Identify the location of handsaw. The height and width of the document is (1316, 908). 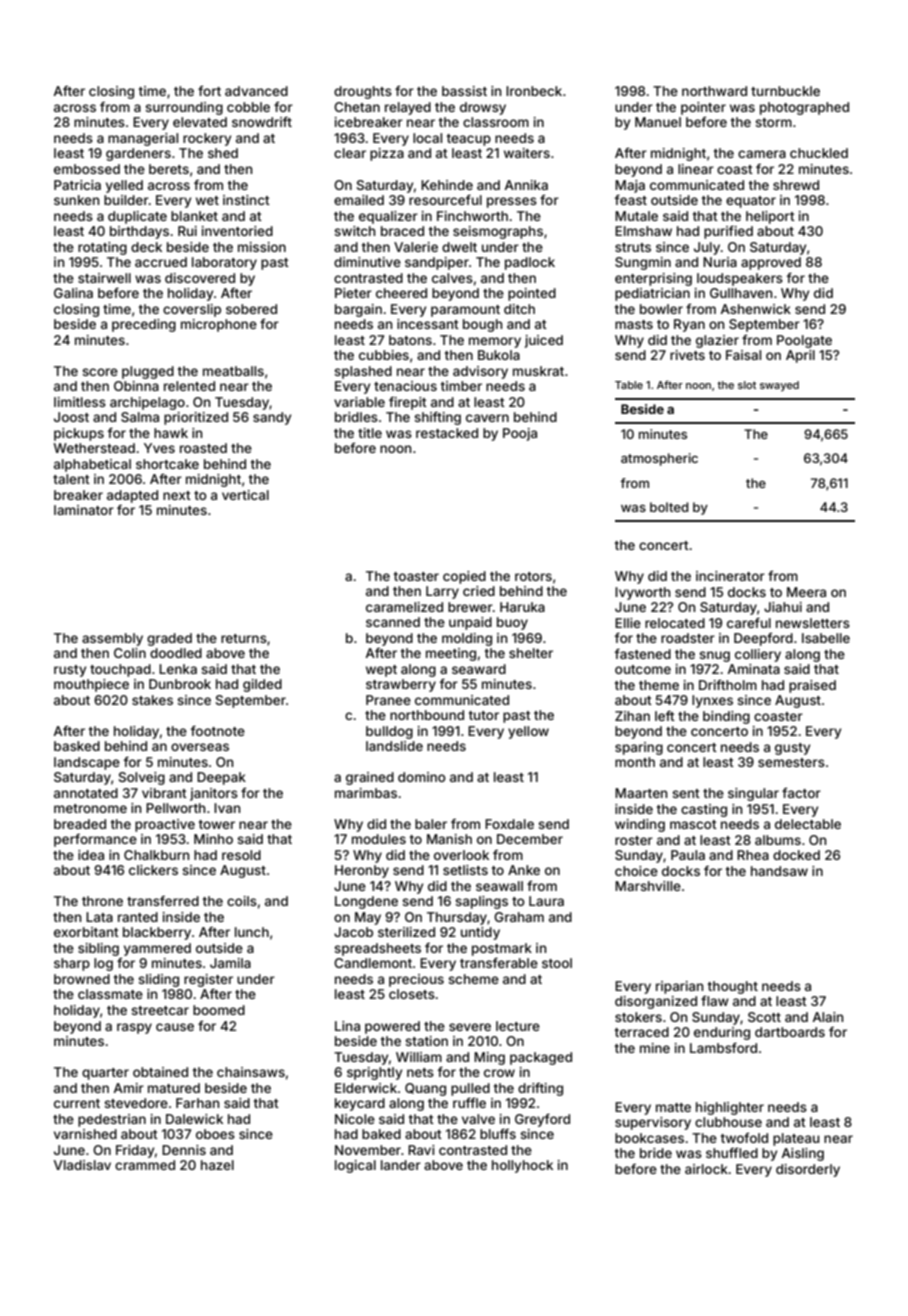
(779, 871).
